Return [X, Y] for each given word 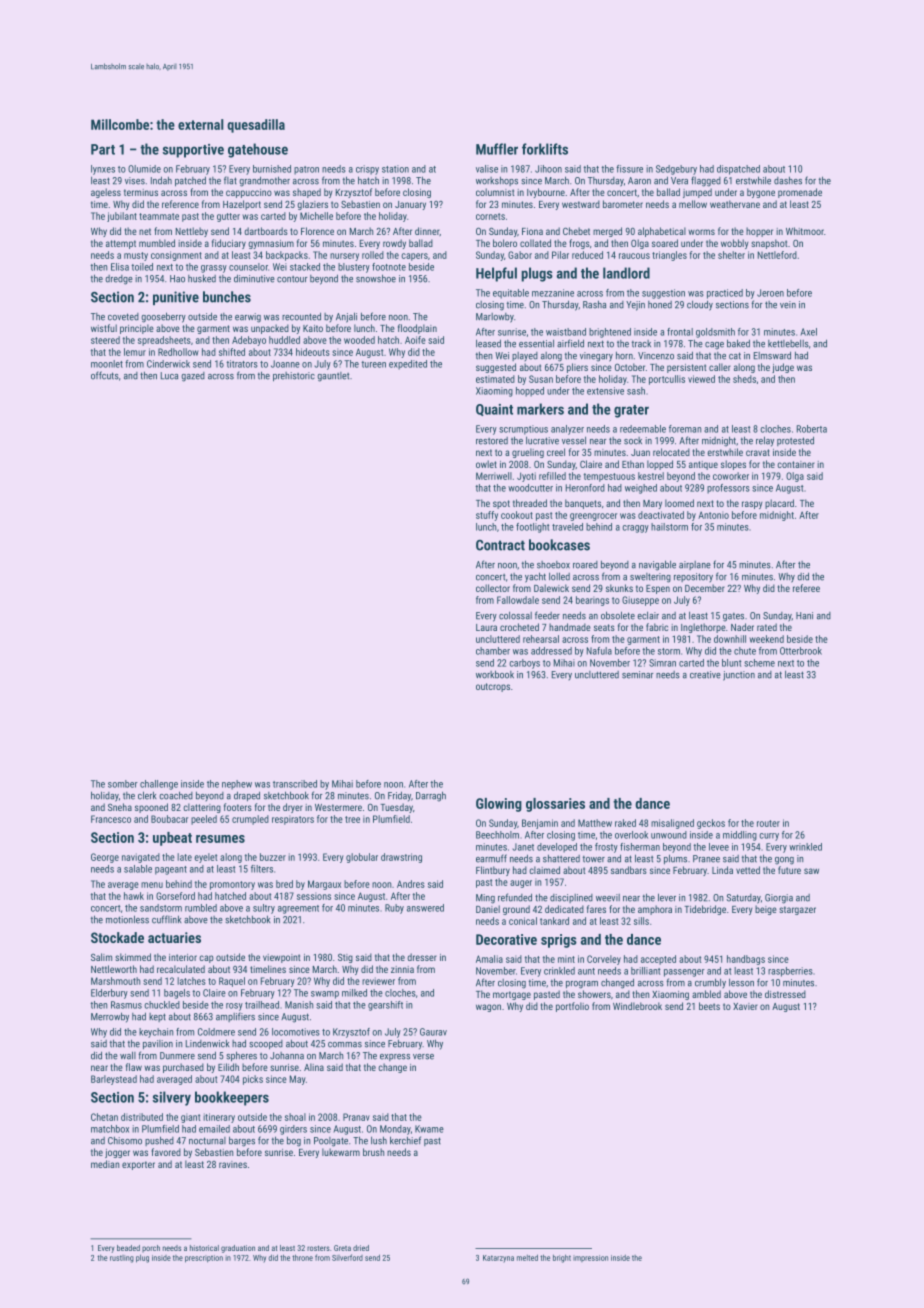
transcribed [295, 784]
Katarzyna [498, 1259]
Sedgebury [676, 170]
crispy [367, 170]
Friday [399, 796]
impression [590, 1258]
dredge [119, 280]
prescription [204, 1259]
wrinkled [805, 847]
